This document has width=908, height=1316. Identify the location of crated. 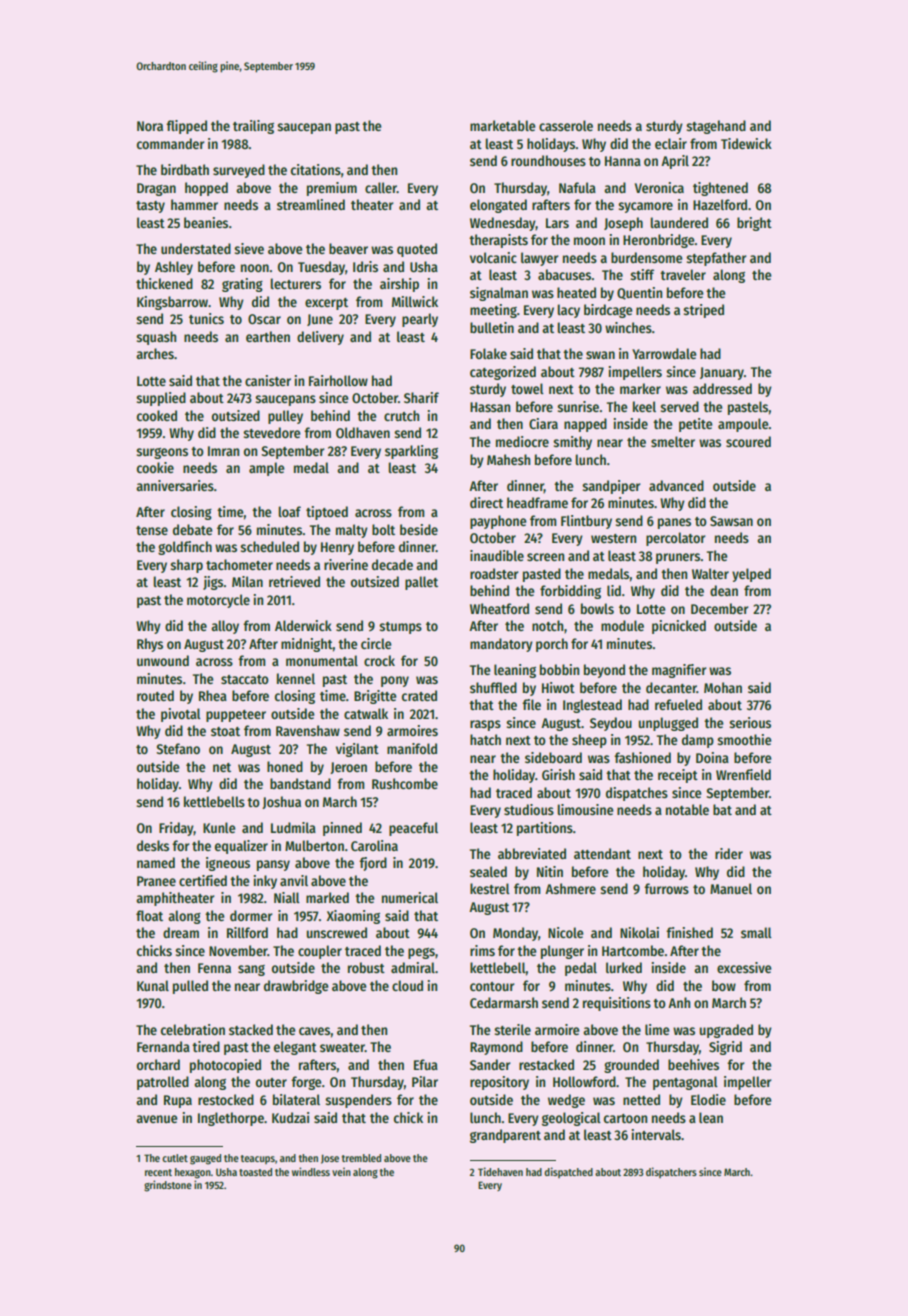
(419, 695).
